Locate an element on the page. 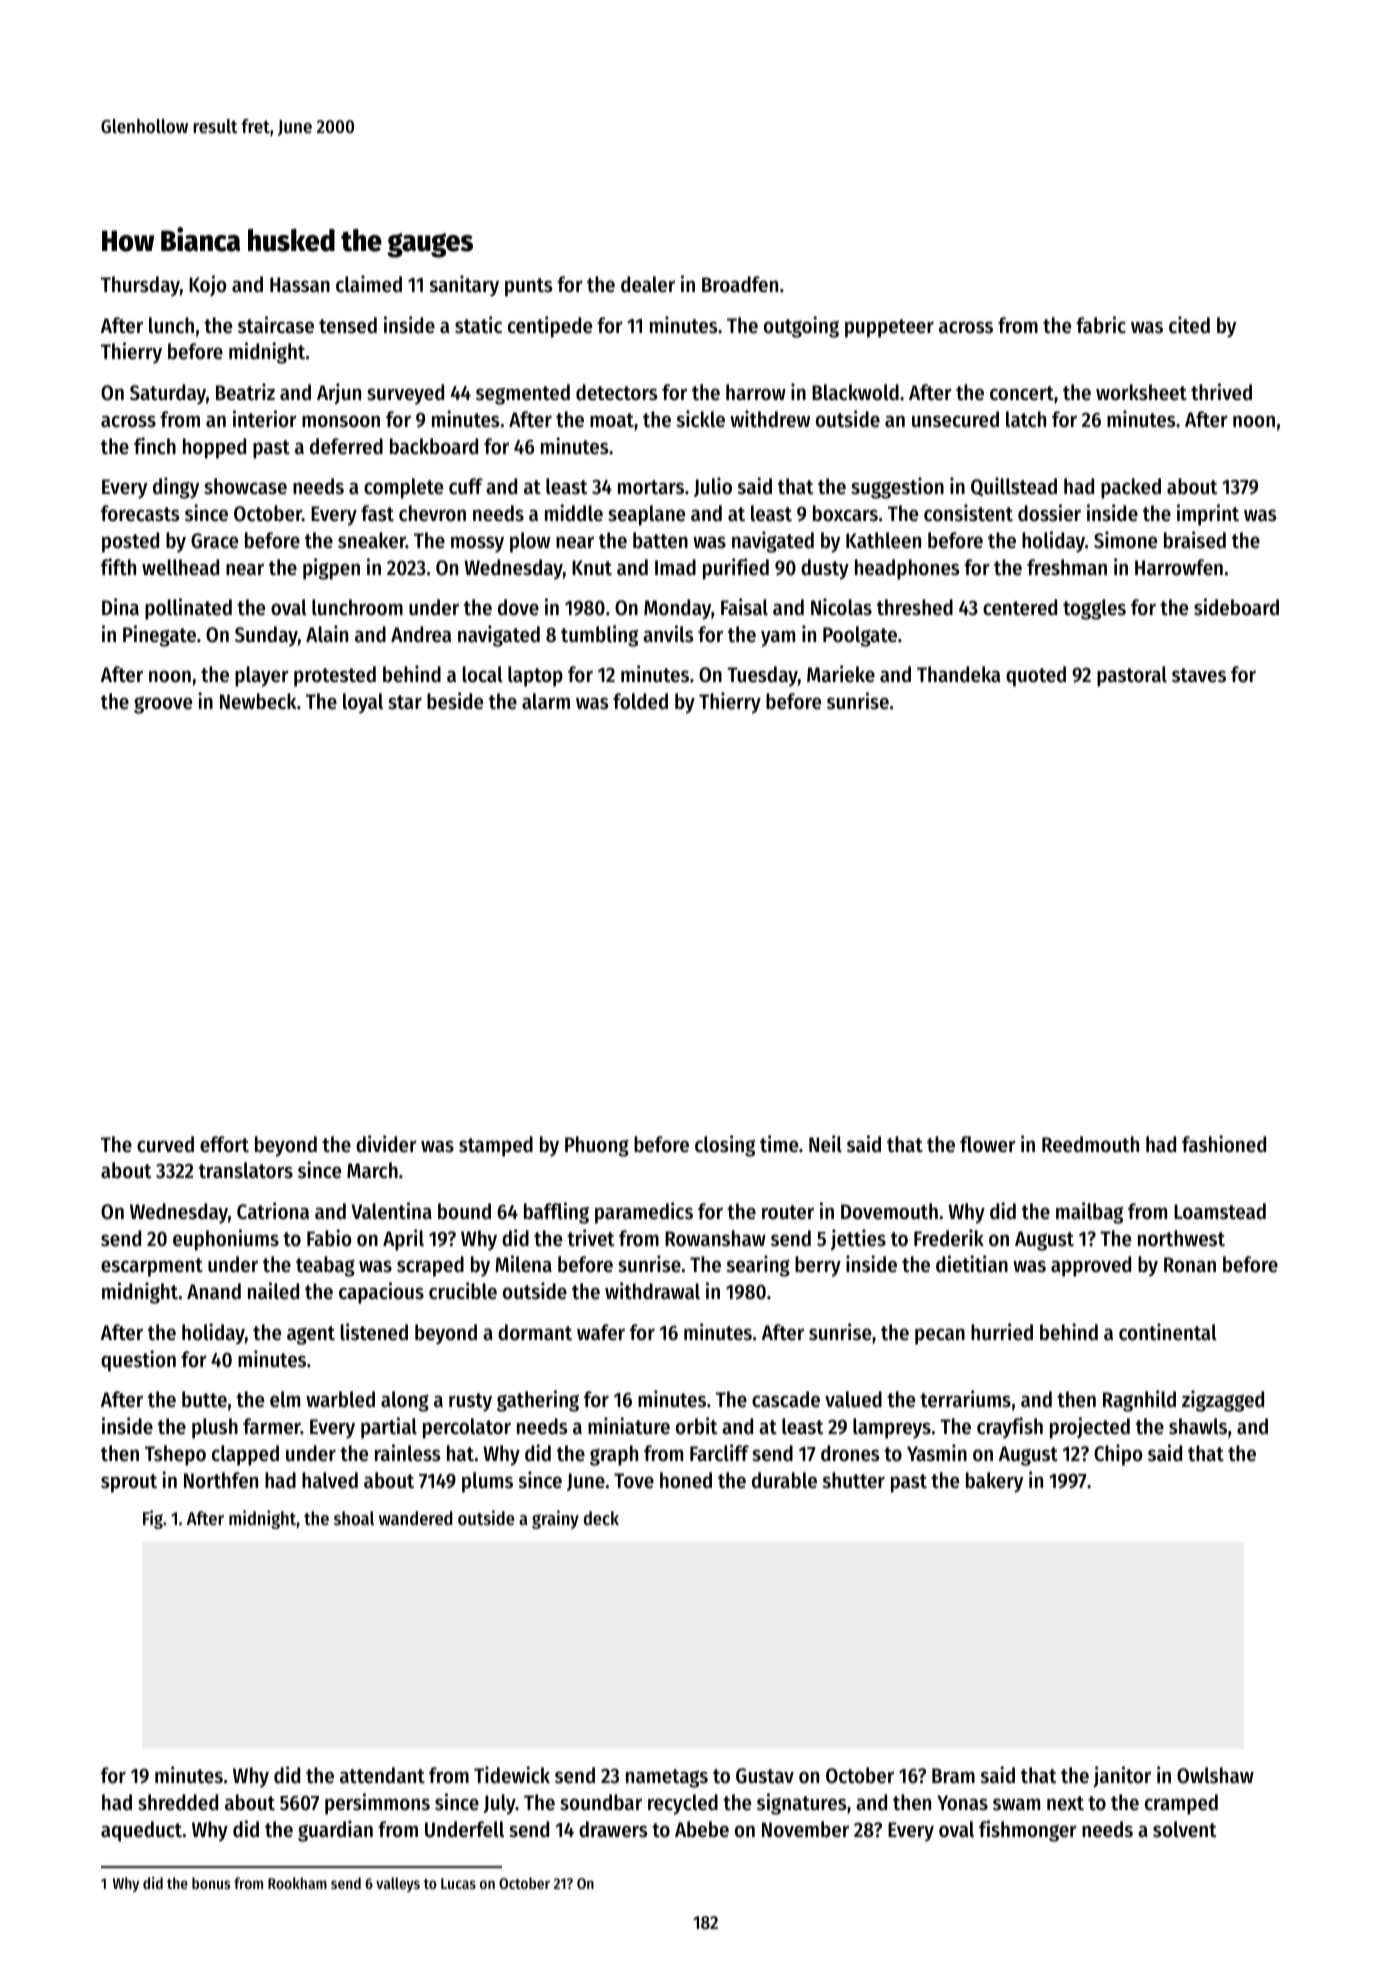  imprint is located at coordinates (1208, 515).
